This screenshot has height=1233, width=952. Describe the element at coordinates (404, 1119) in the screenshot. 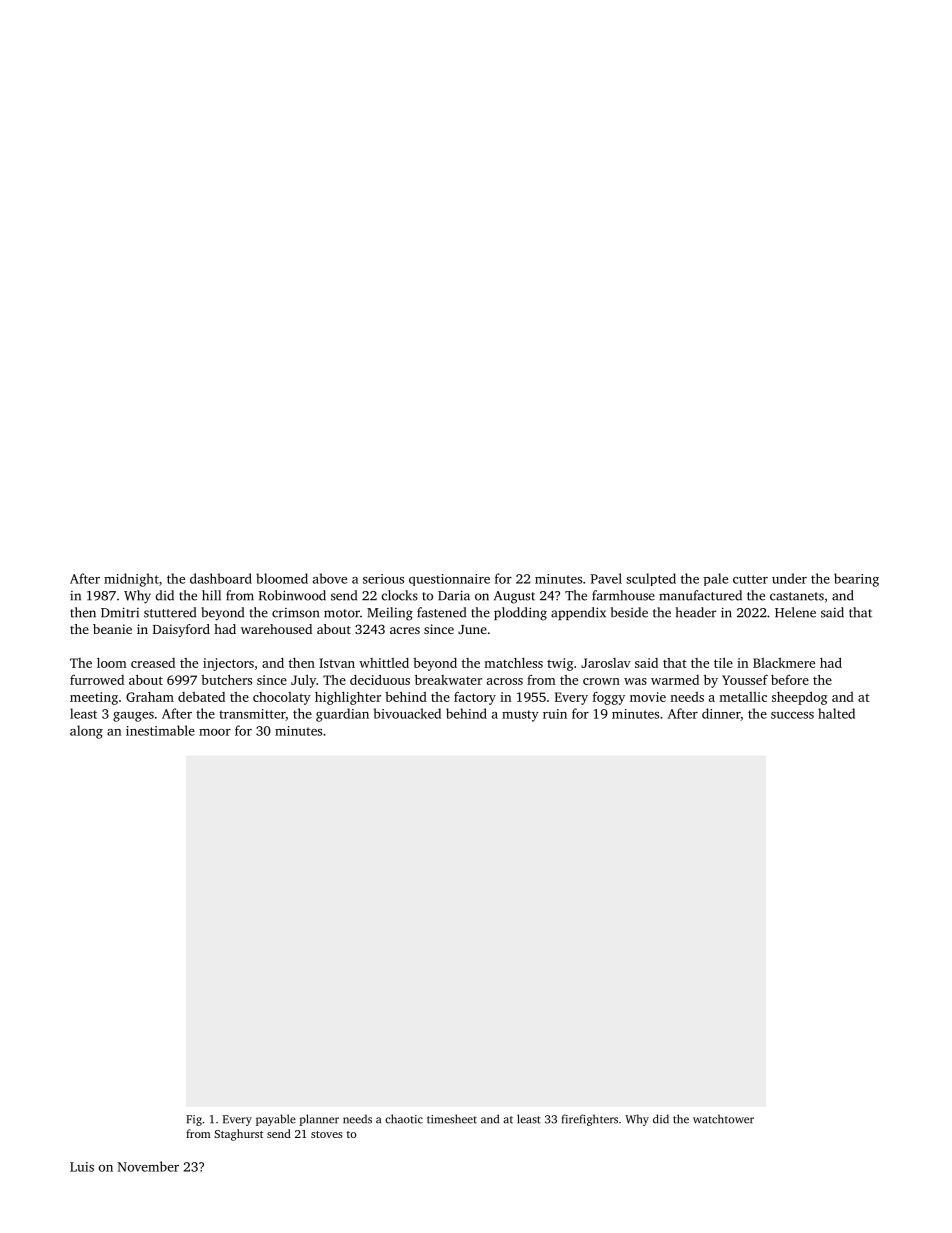

I see `chaotic` at that location.
